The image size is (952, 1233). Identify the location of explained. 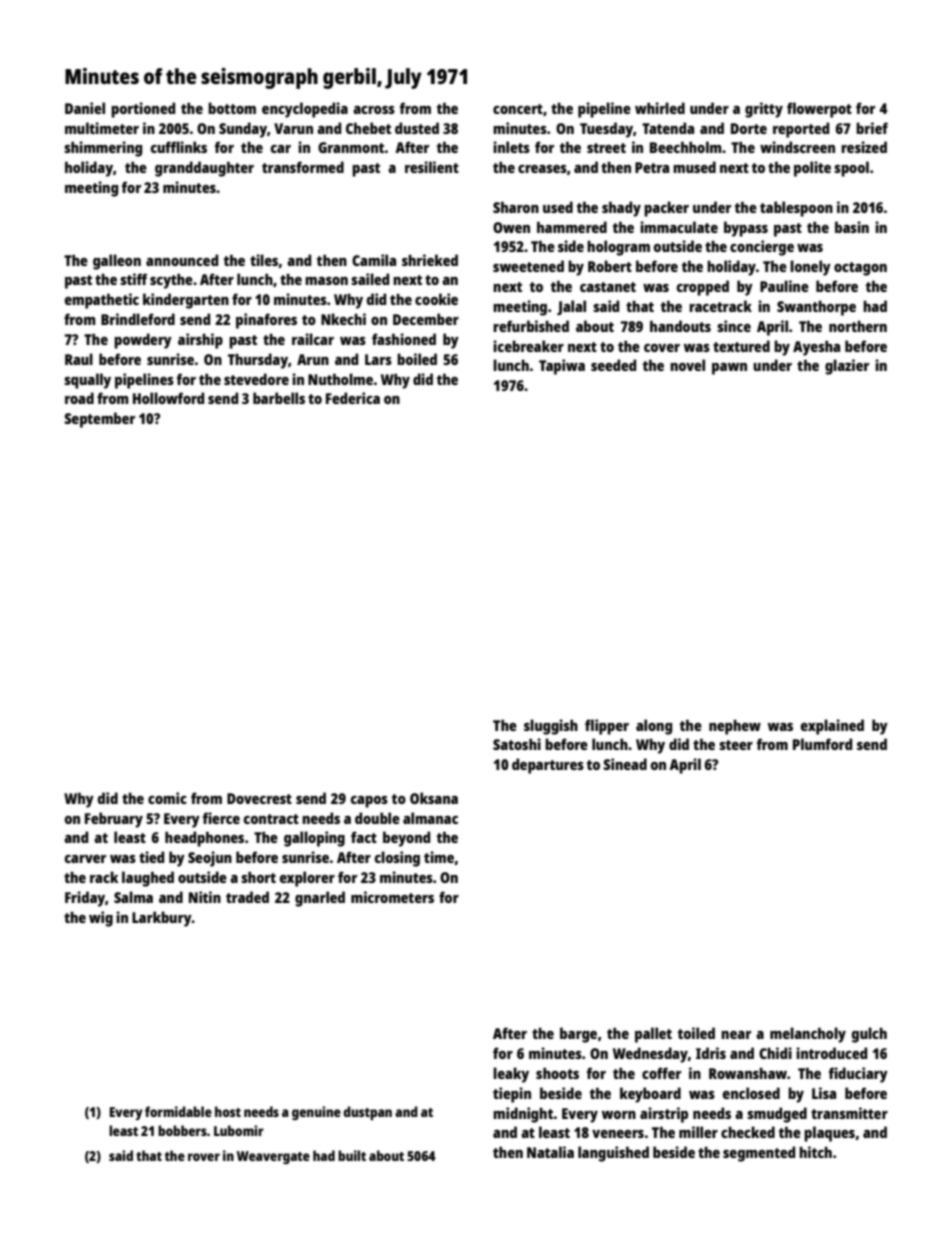
(832, 727).
